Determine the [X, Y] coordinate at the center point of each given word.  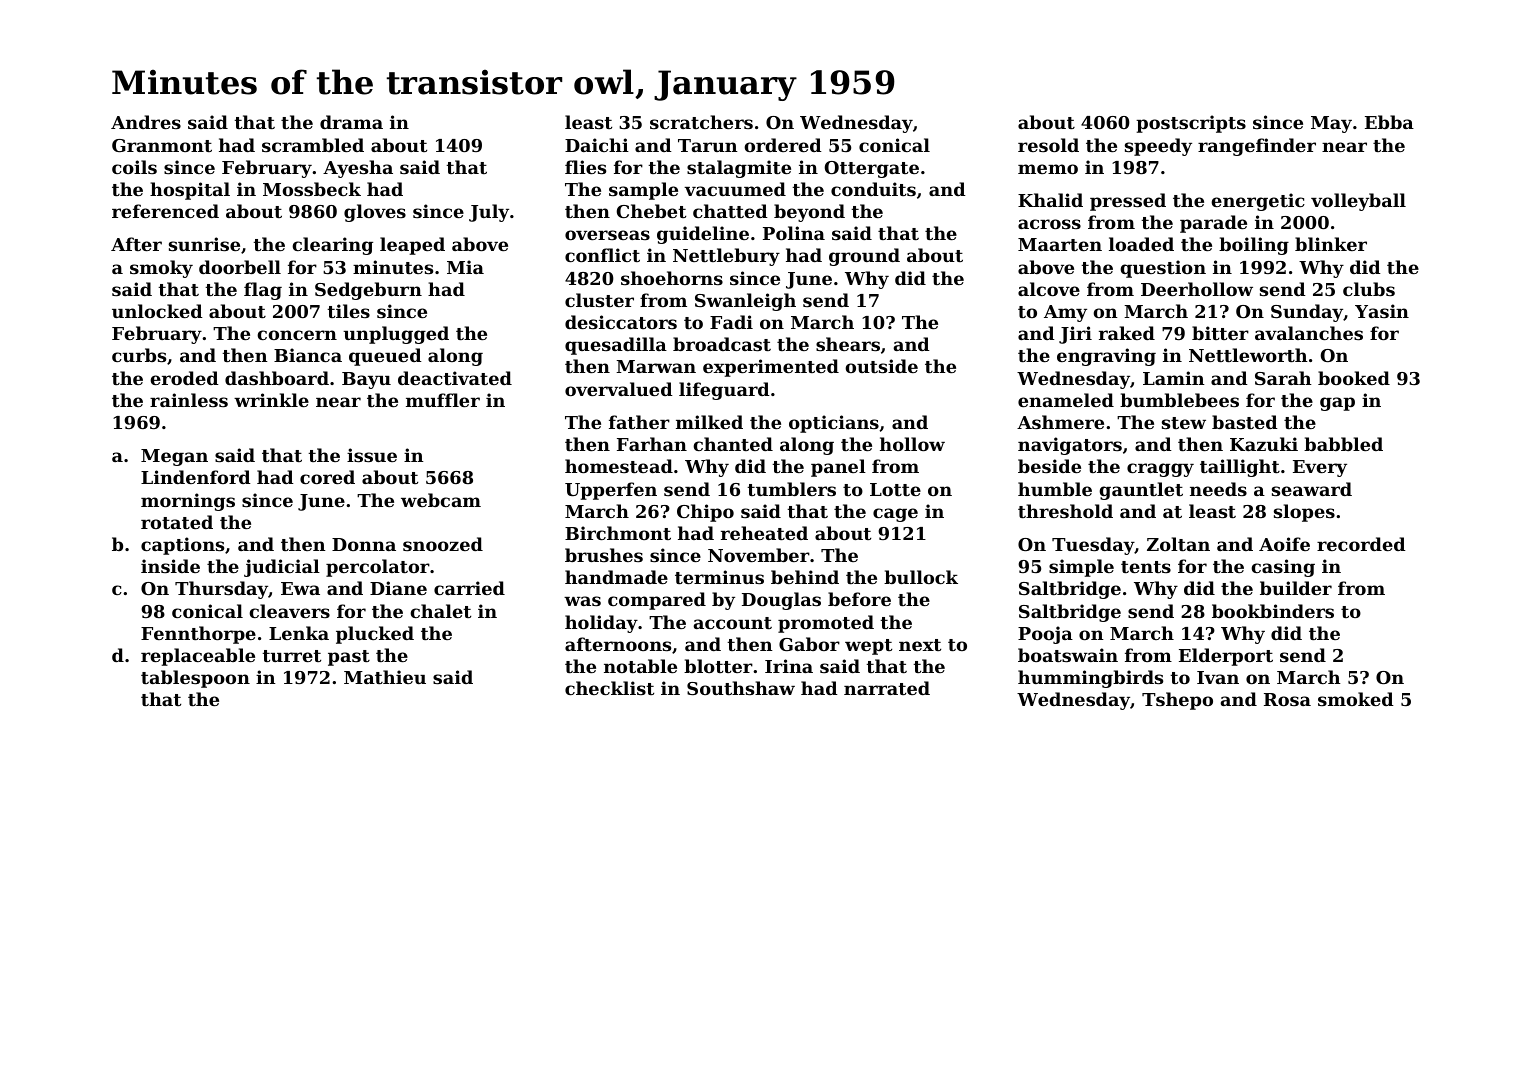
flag [263, 291]
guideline [703, 235]
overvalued [619, 389]
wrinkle [271, 400]
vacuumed [735, 189]
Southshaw [741, 688]
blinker [1331, 244]
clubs [1369, 289]
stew [1184, 423]
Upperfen [611, 491]
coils [134, 167]
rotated [177, 522]
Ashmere [1060, 422]
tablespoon [195, 679]
